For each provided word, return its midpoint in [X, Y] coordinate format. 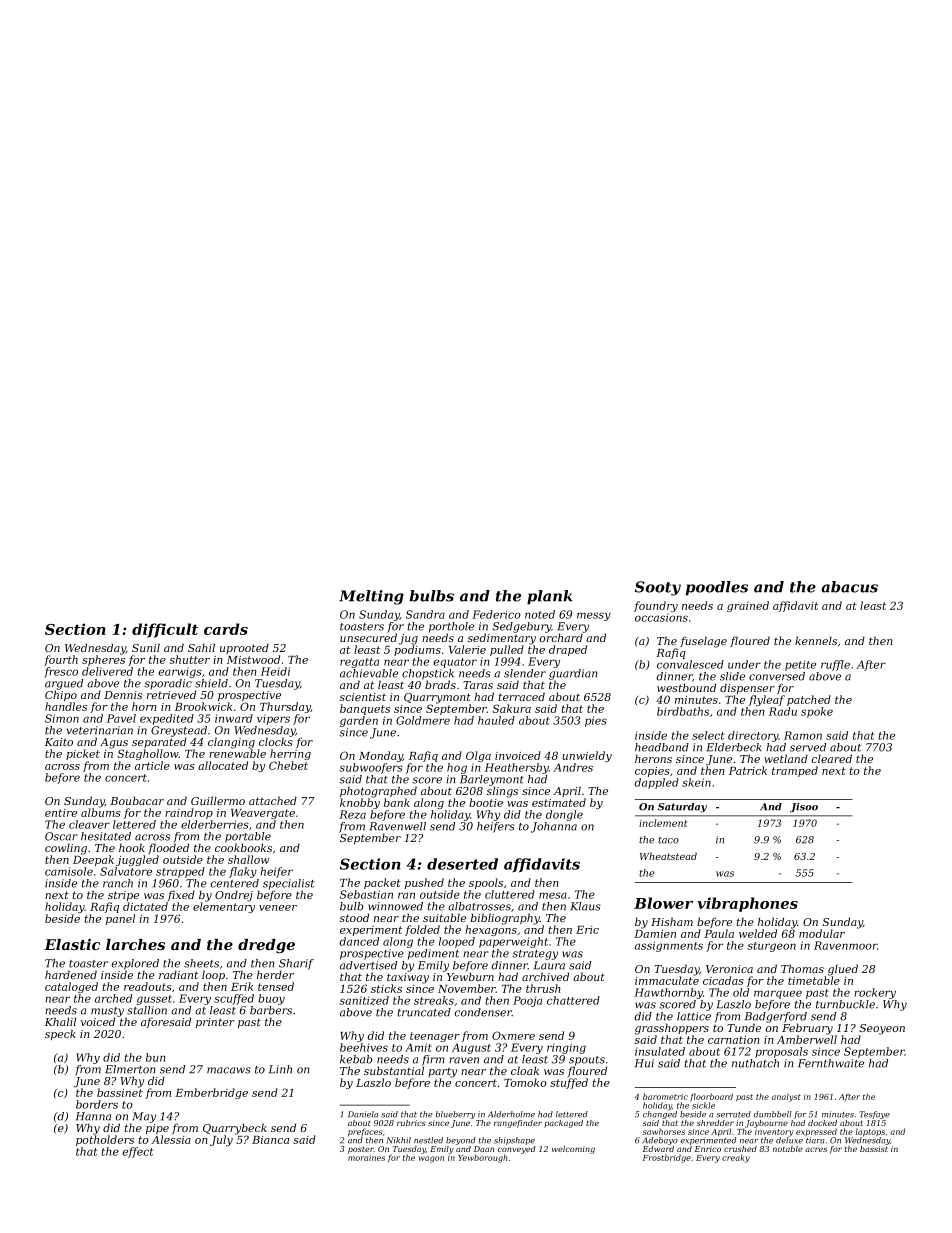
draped [568, 650]
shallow [248, 859]
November [467, 988]
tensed [276, 986]
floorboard [711, 1097]
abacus [849, 587]
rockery [875, 993]
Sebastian [366, 894]
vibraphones [747, 904]
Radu [783, 711]
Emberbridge [211, 1093]
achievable [369, 673]
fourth [61, 660]
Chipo [61, 696]
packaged [563, 1124]
